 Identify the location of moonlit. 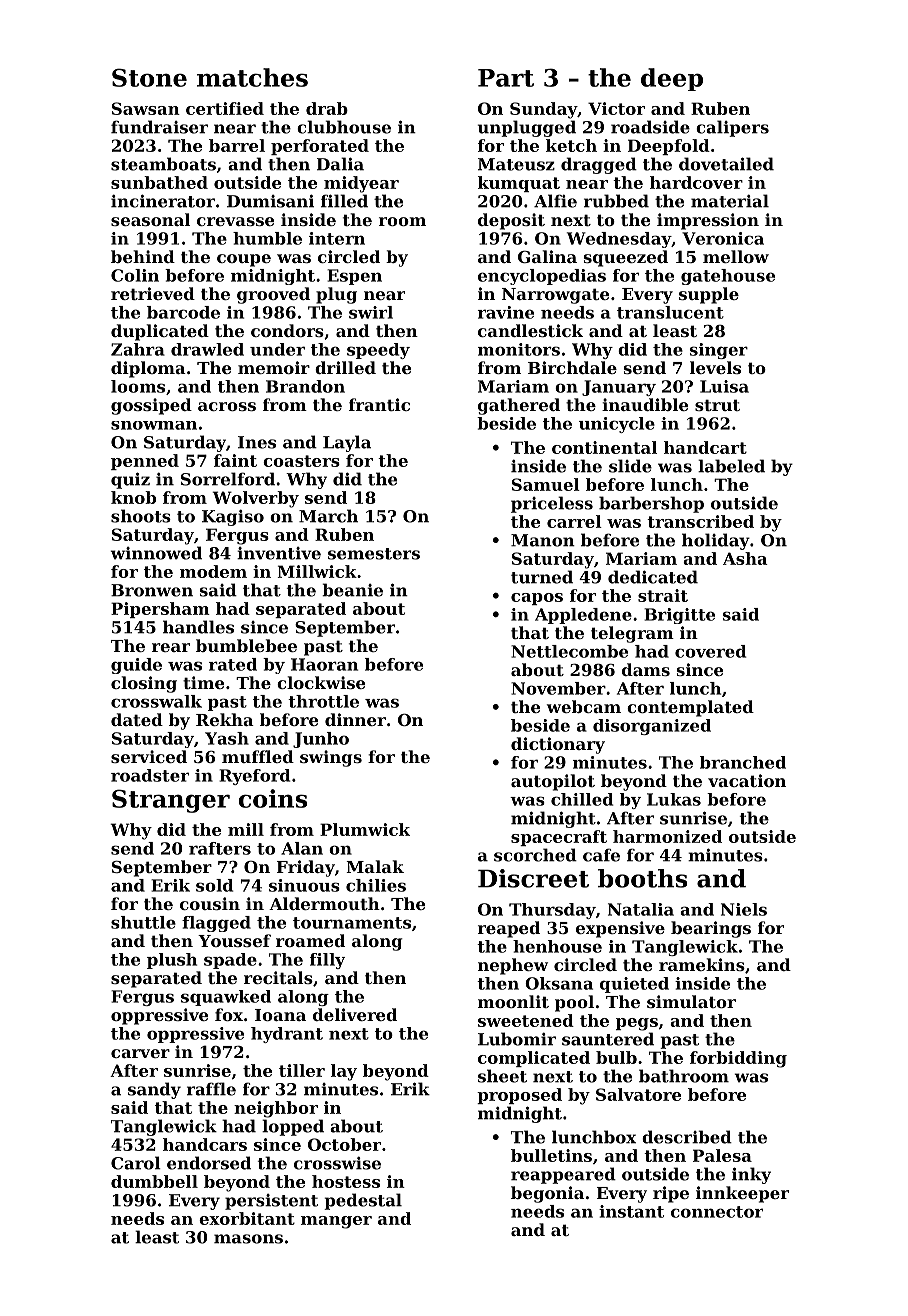
(513, 1001).
